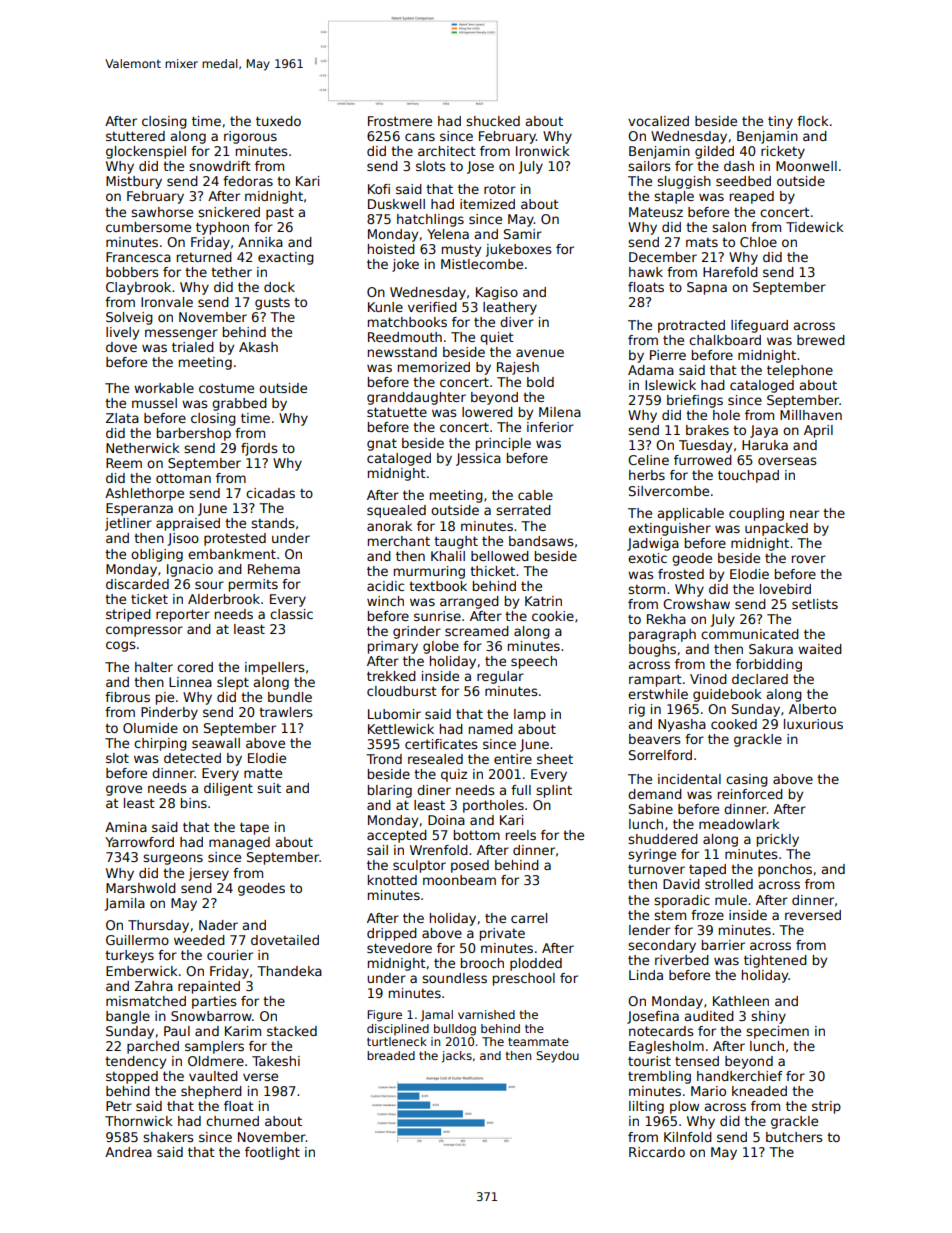 This image has height=1233, width=952. I want to click on bulldog, so click(455, 1030).
